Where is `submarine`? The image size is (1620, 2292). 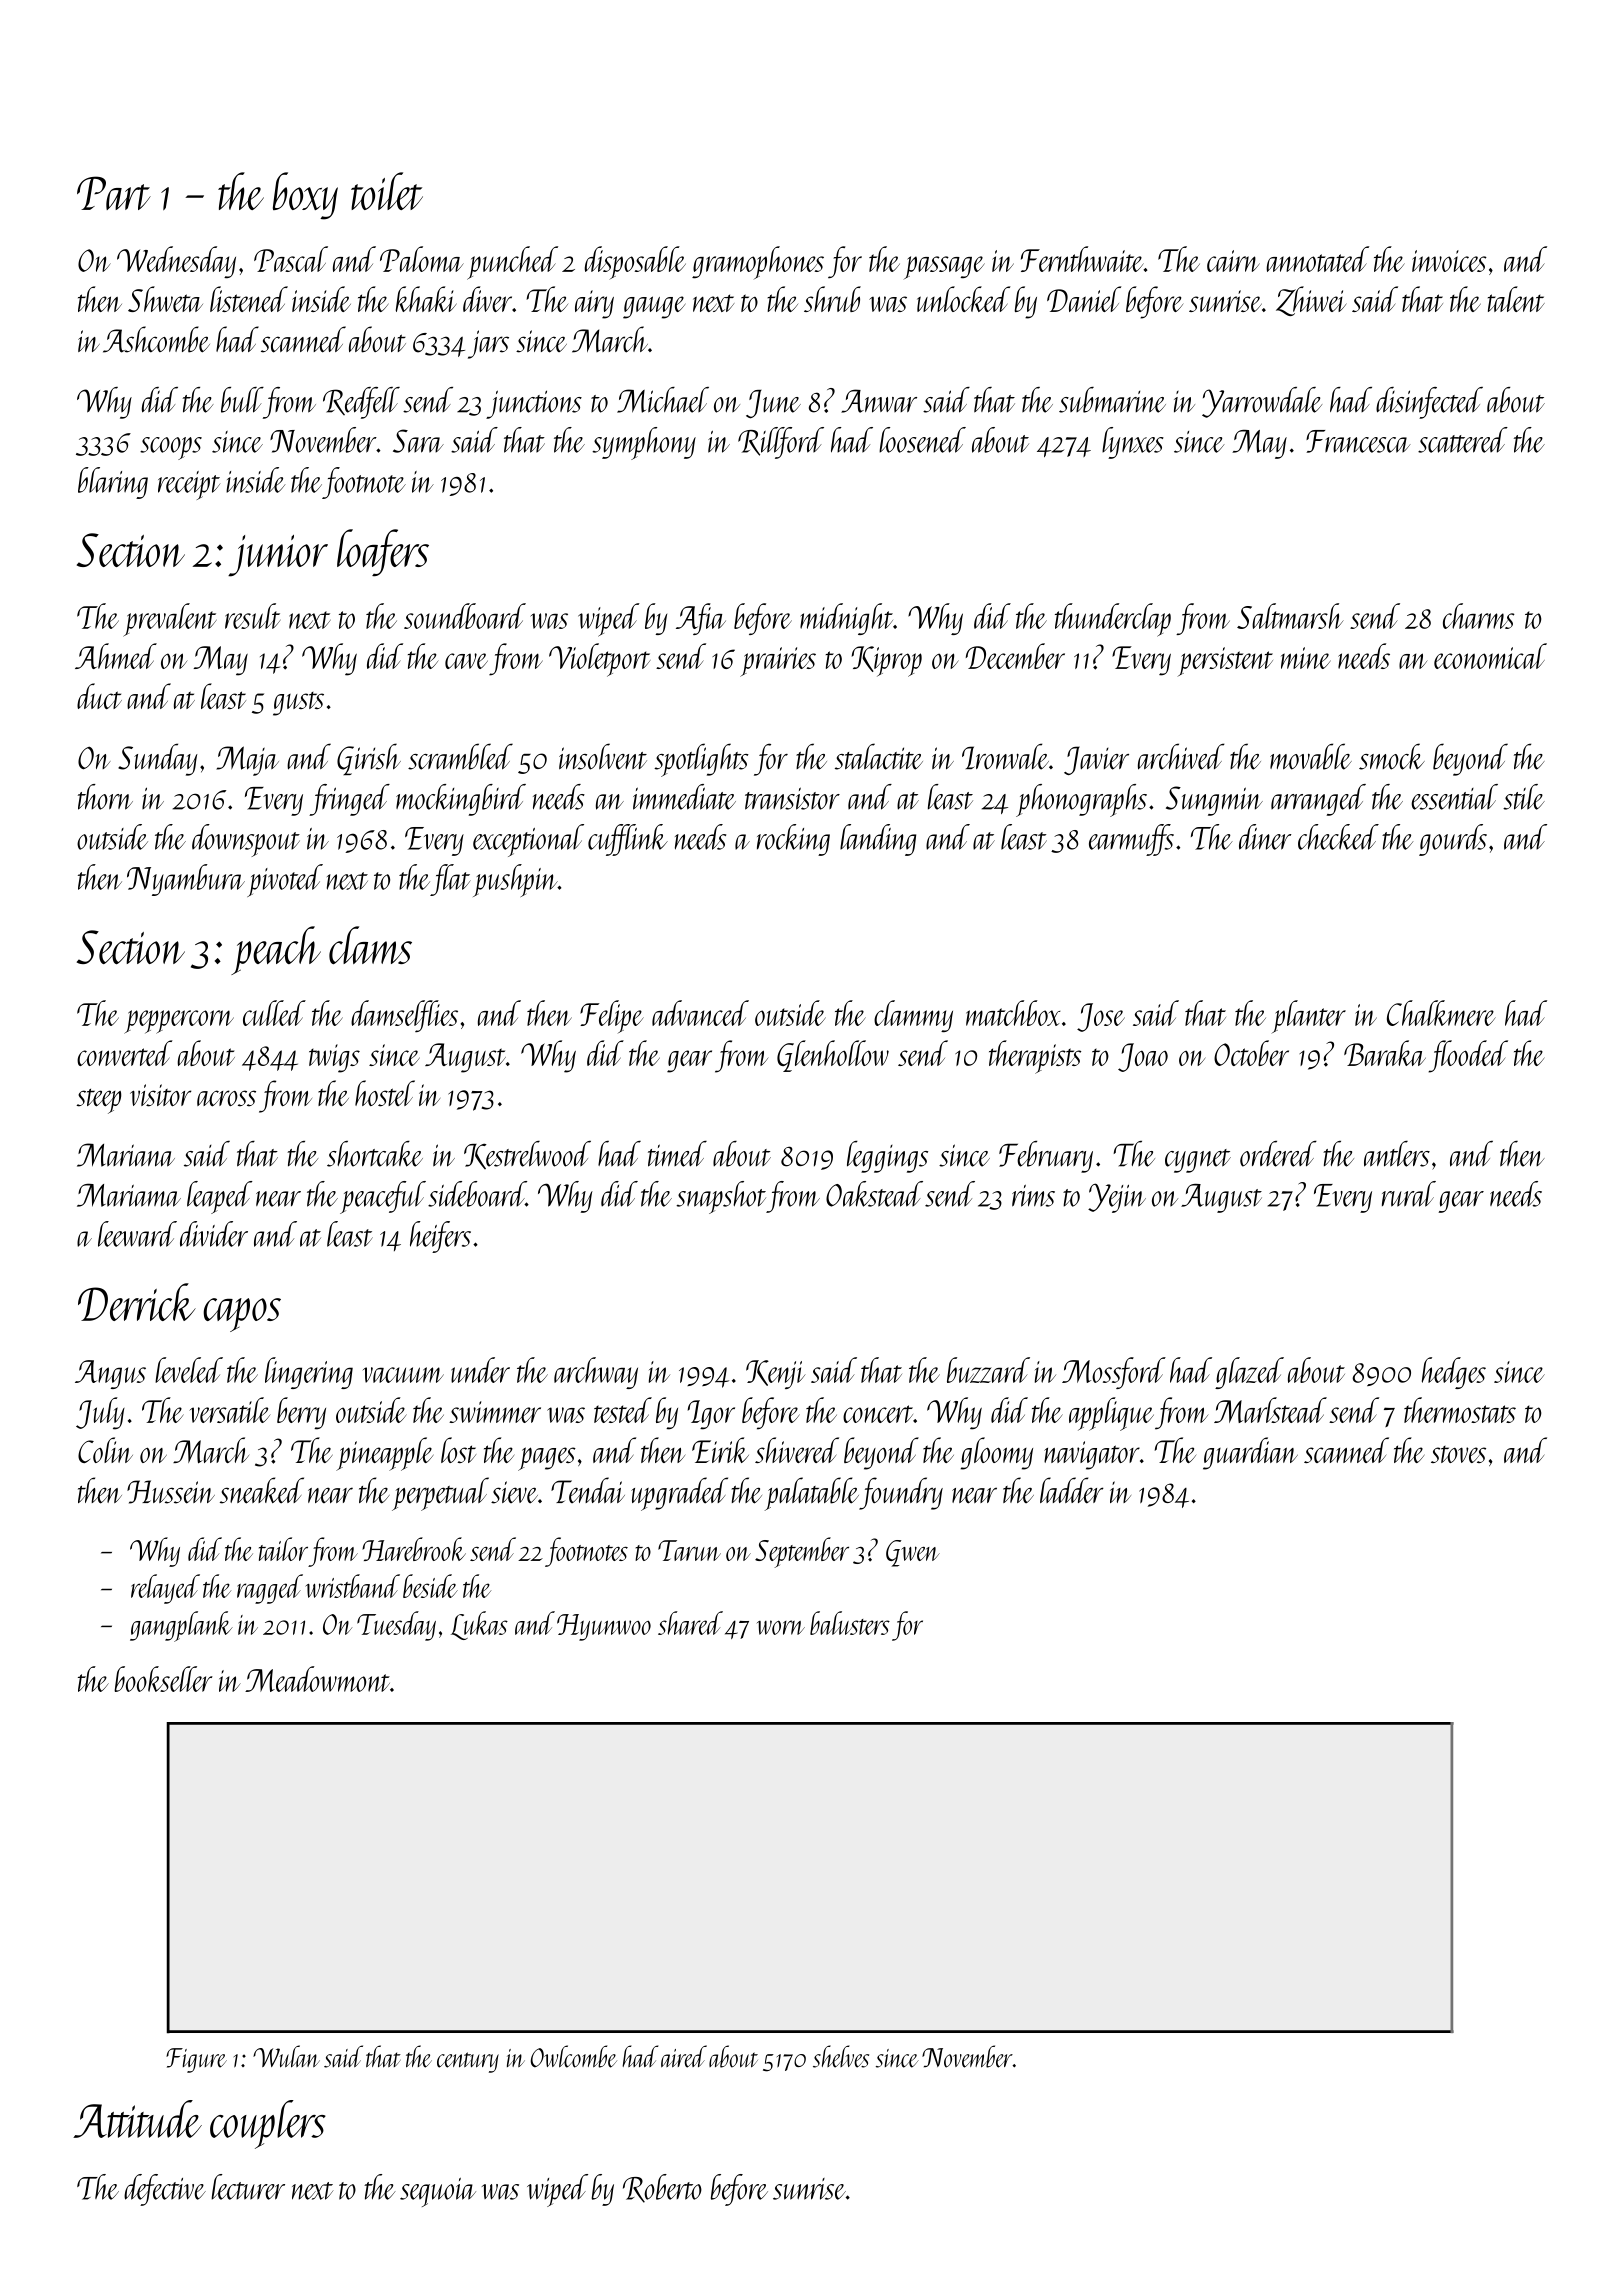
submarine is located at coordinates (1112, 400).
